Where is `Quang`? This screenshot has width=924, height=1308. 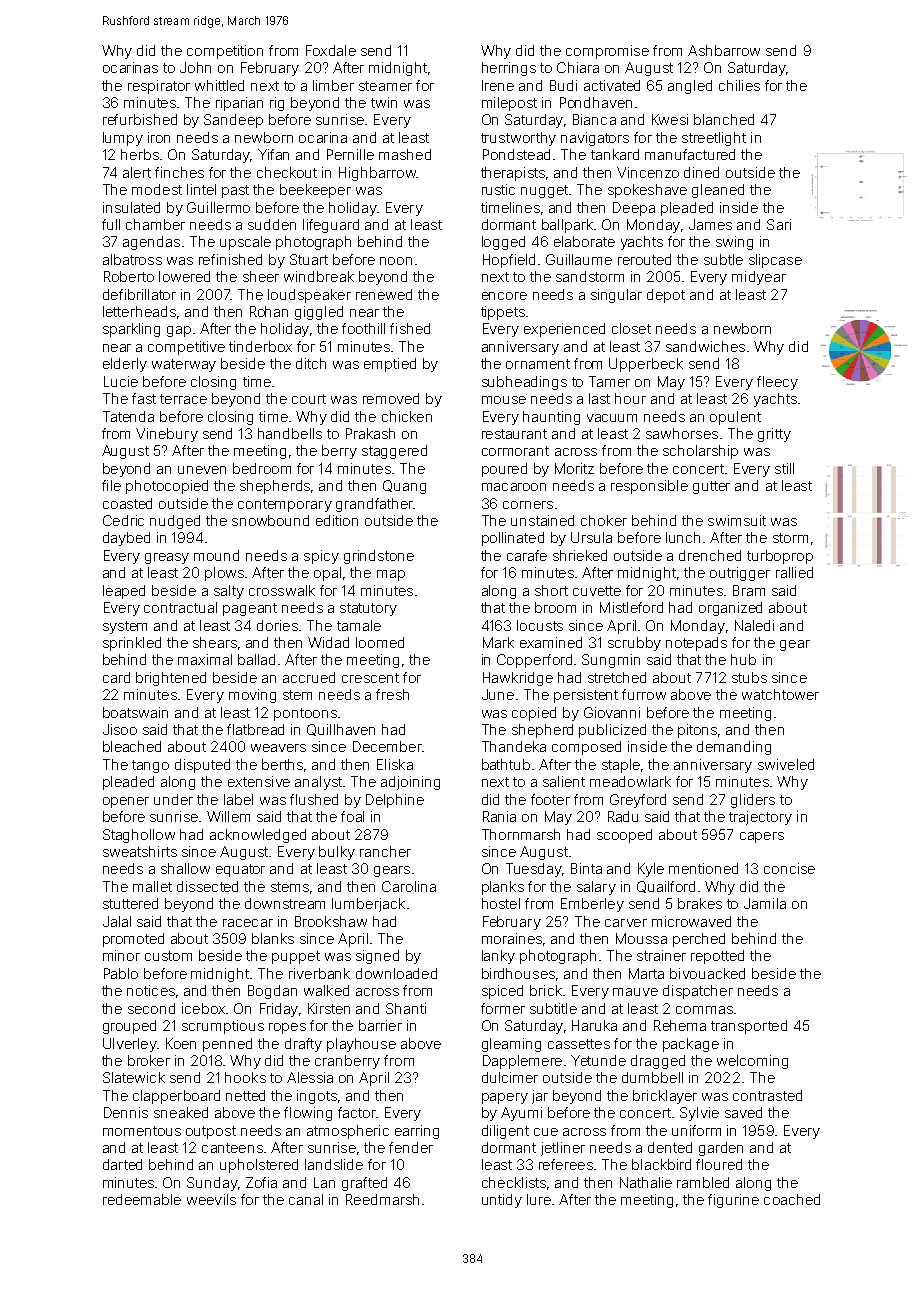 Quang is located at coordinates (404, 487).
